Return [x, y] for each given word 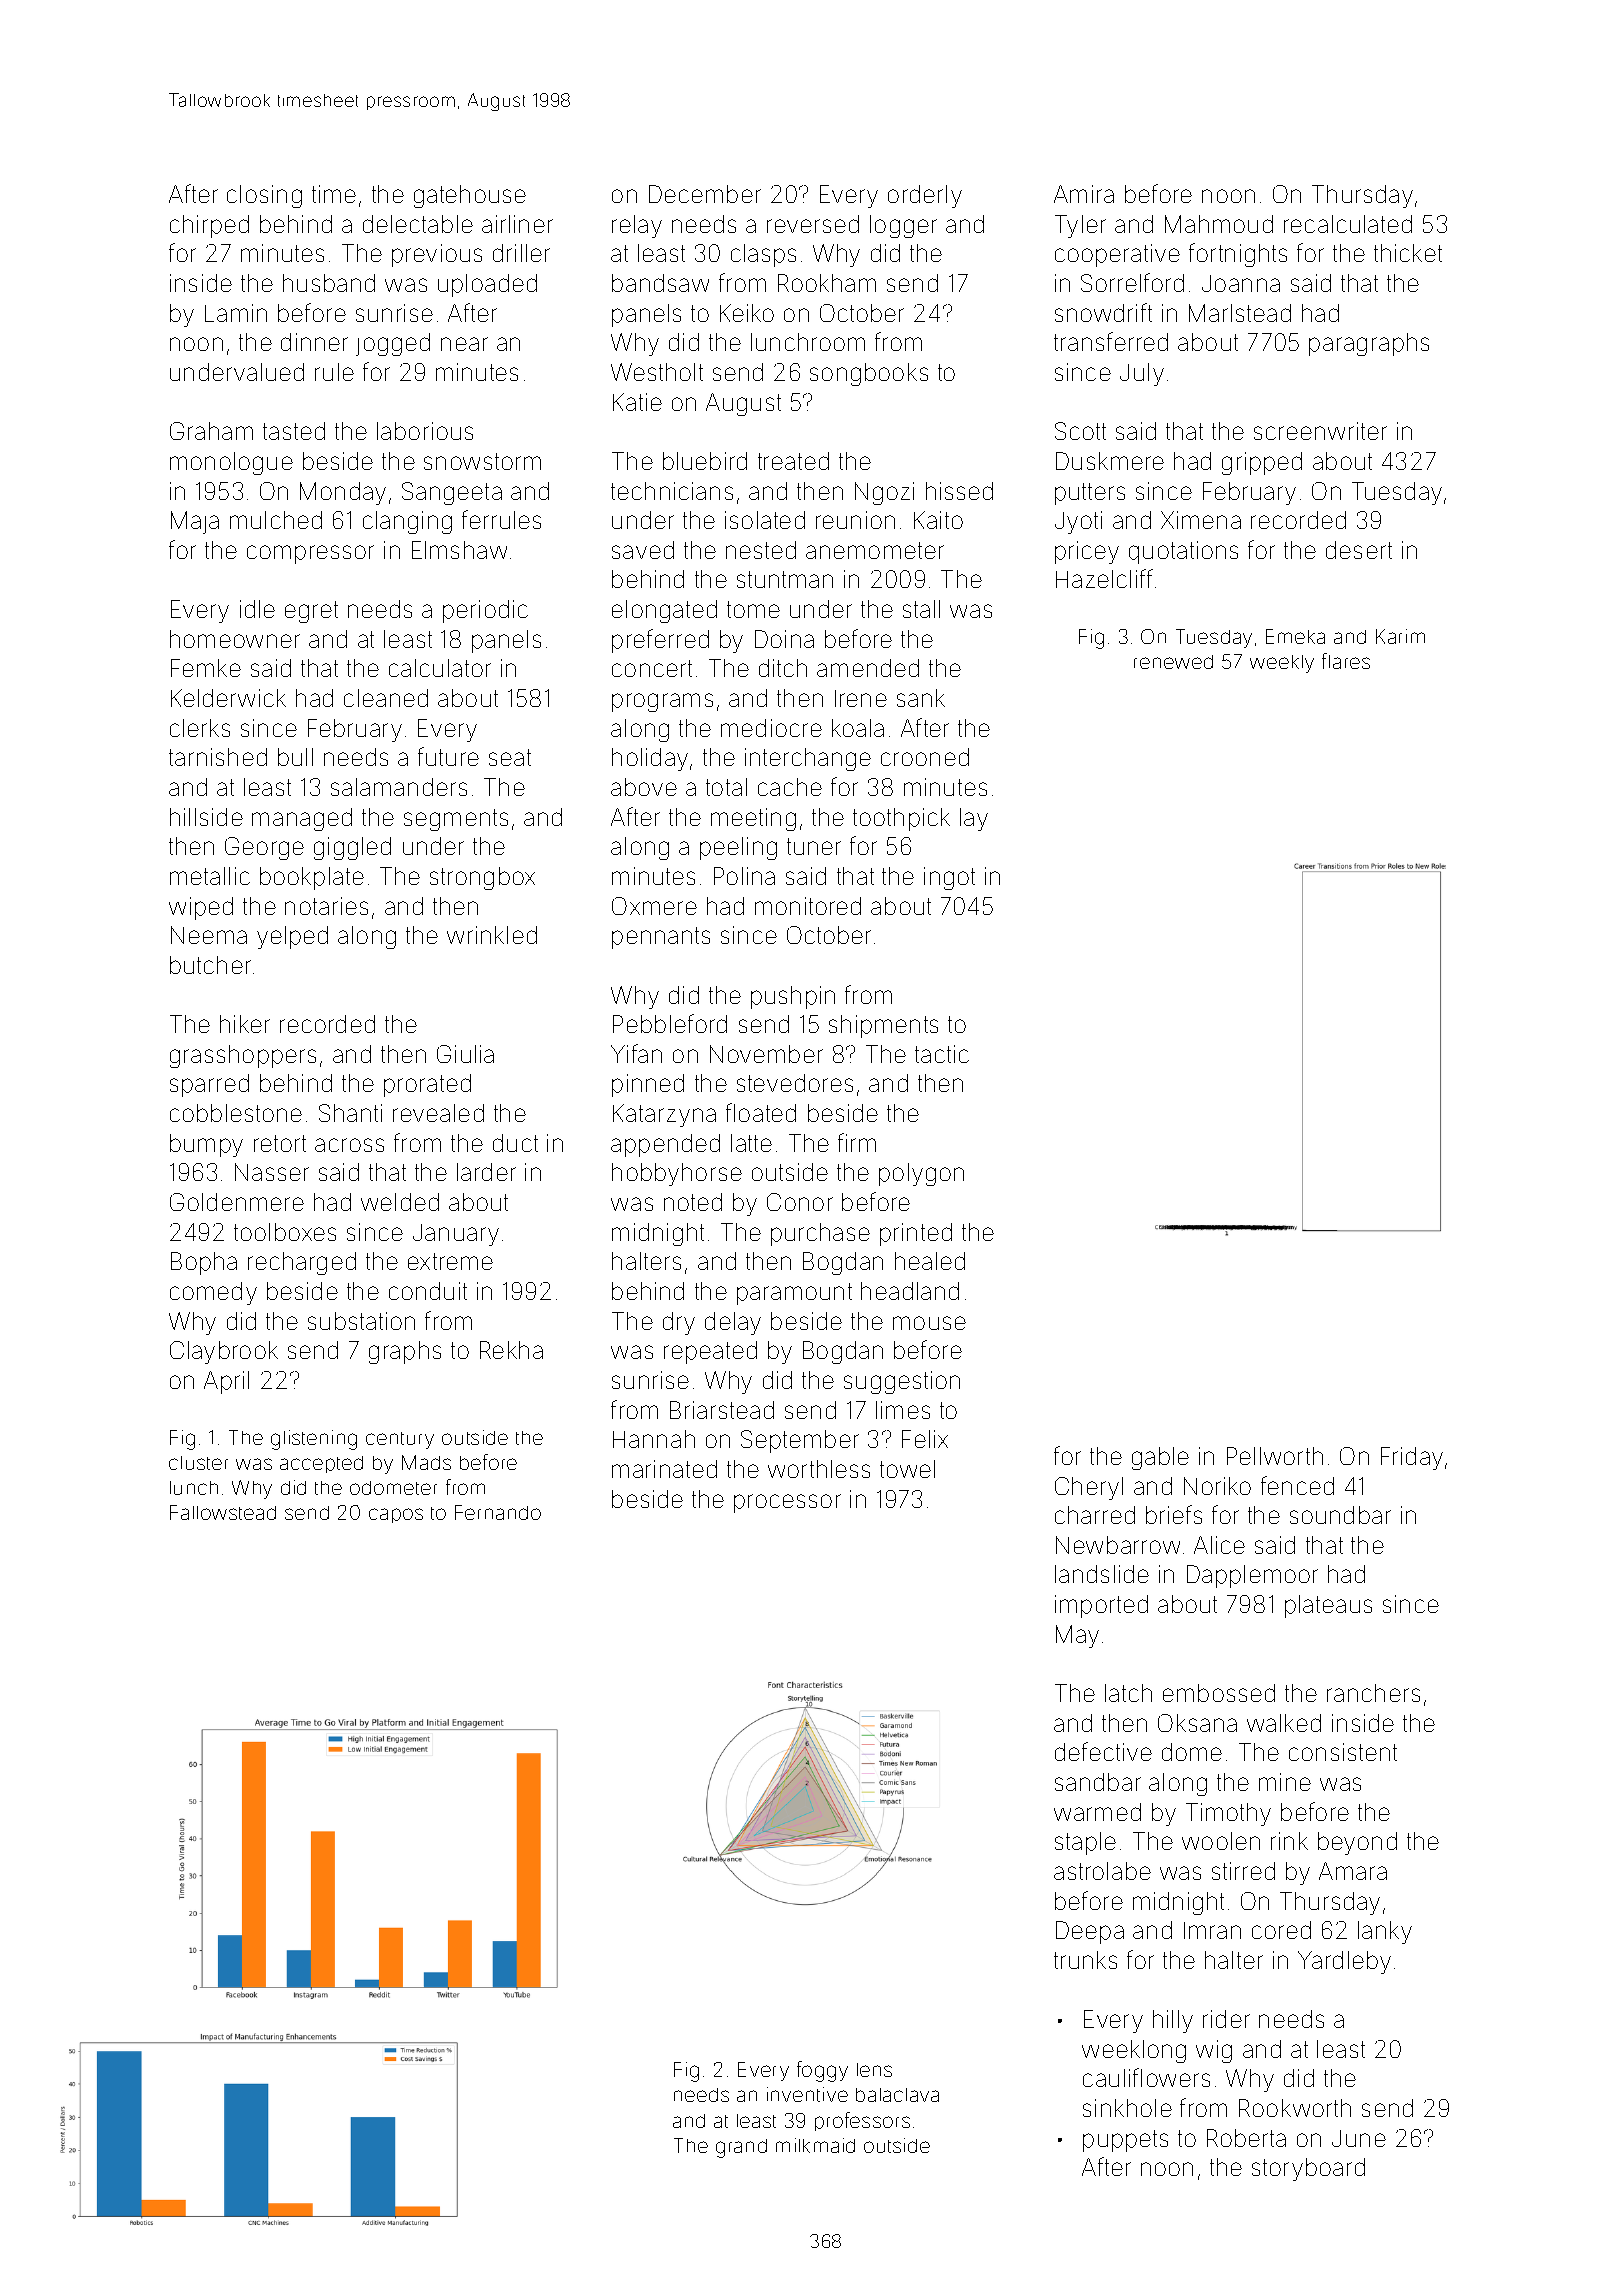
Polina [744, 876]
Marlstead [1240, 313]
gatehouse [470, 196]
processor [787, 1503]
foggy [822, 2071]
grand [741, 2148]
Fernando [498, 1512]
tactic [942, 1054]
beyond [1357, 1843]
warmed [1097, 1812]
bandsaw [660, 283]
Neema [209, 935]
